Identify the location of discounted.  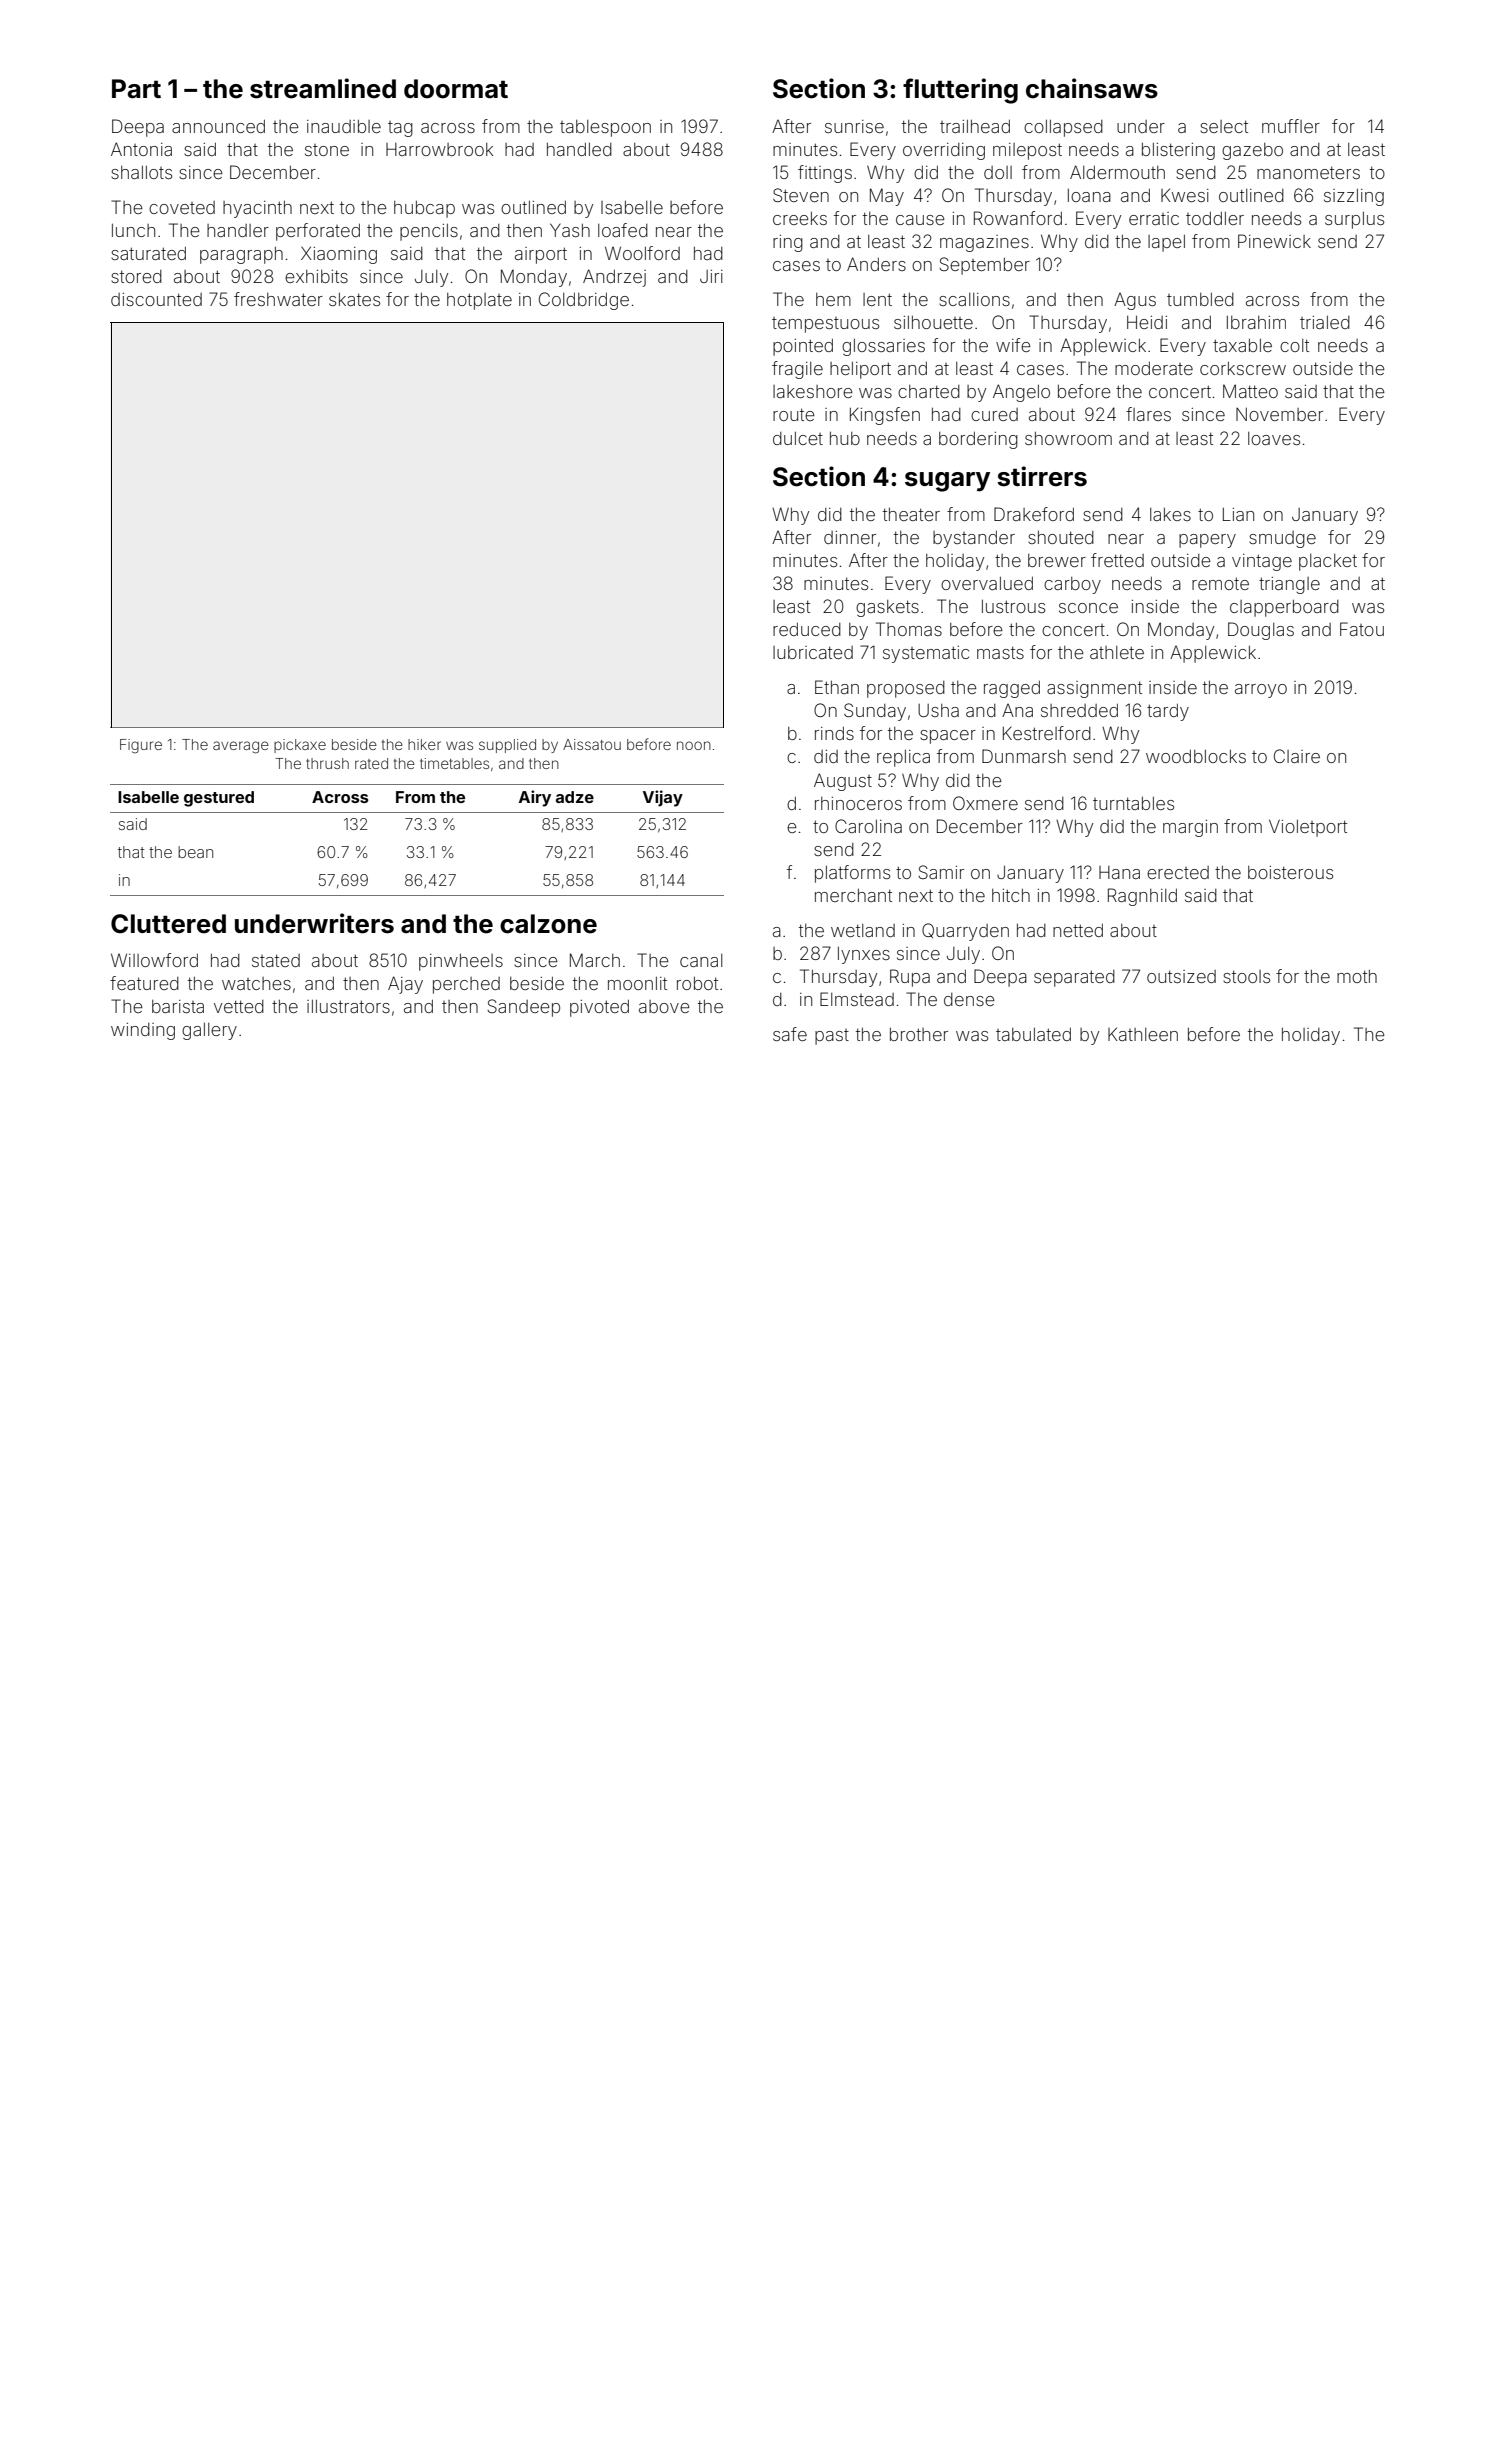
(156, 299).
